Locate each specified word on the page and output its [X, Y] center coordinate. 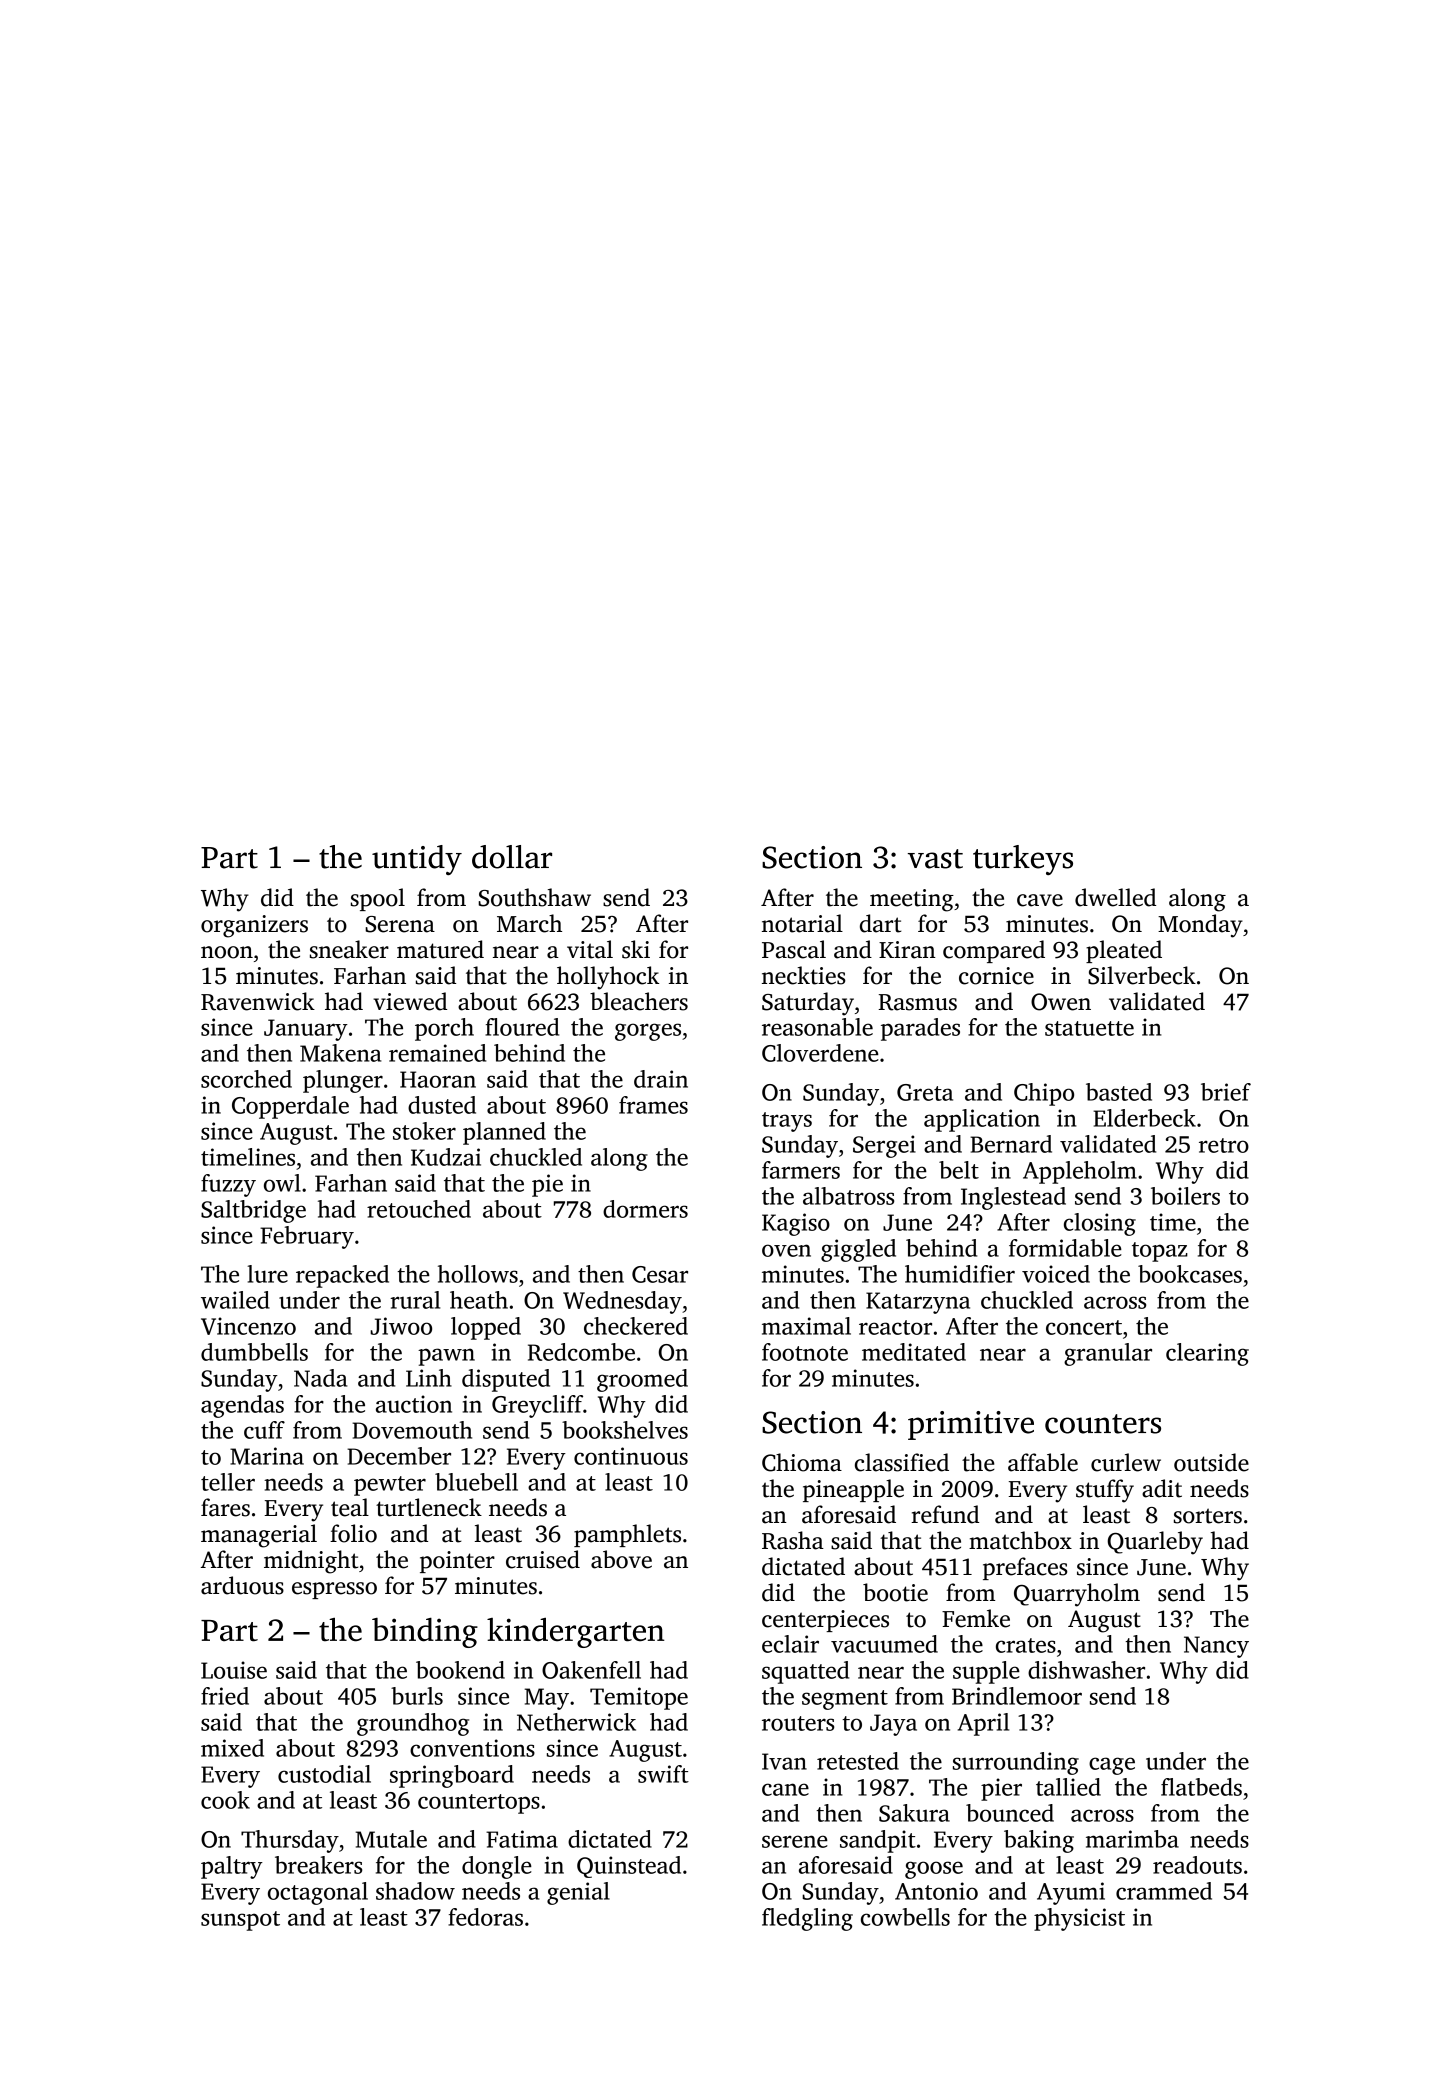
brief [1226, 1092]
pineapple [853, 1490]
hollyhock [608, 978]
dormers [645, 1209]
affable [1043, 1462]
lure [267, 1274]
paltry [232, 1867]
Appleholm [1080, 1172]
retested [858, 1761]
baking [1039, 1841]
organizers [254, 926]
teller [228, 1482]
